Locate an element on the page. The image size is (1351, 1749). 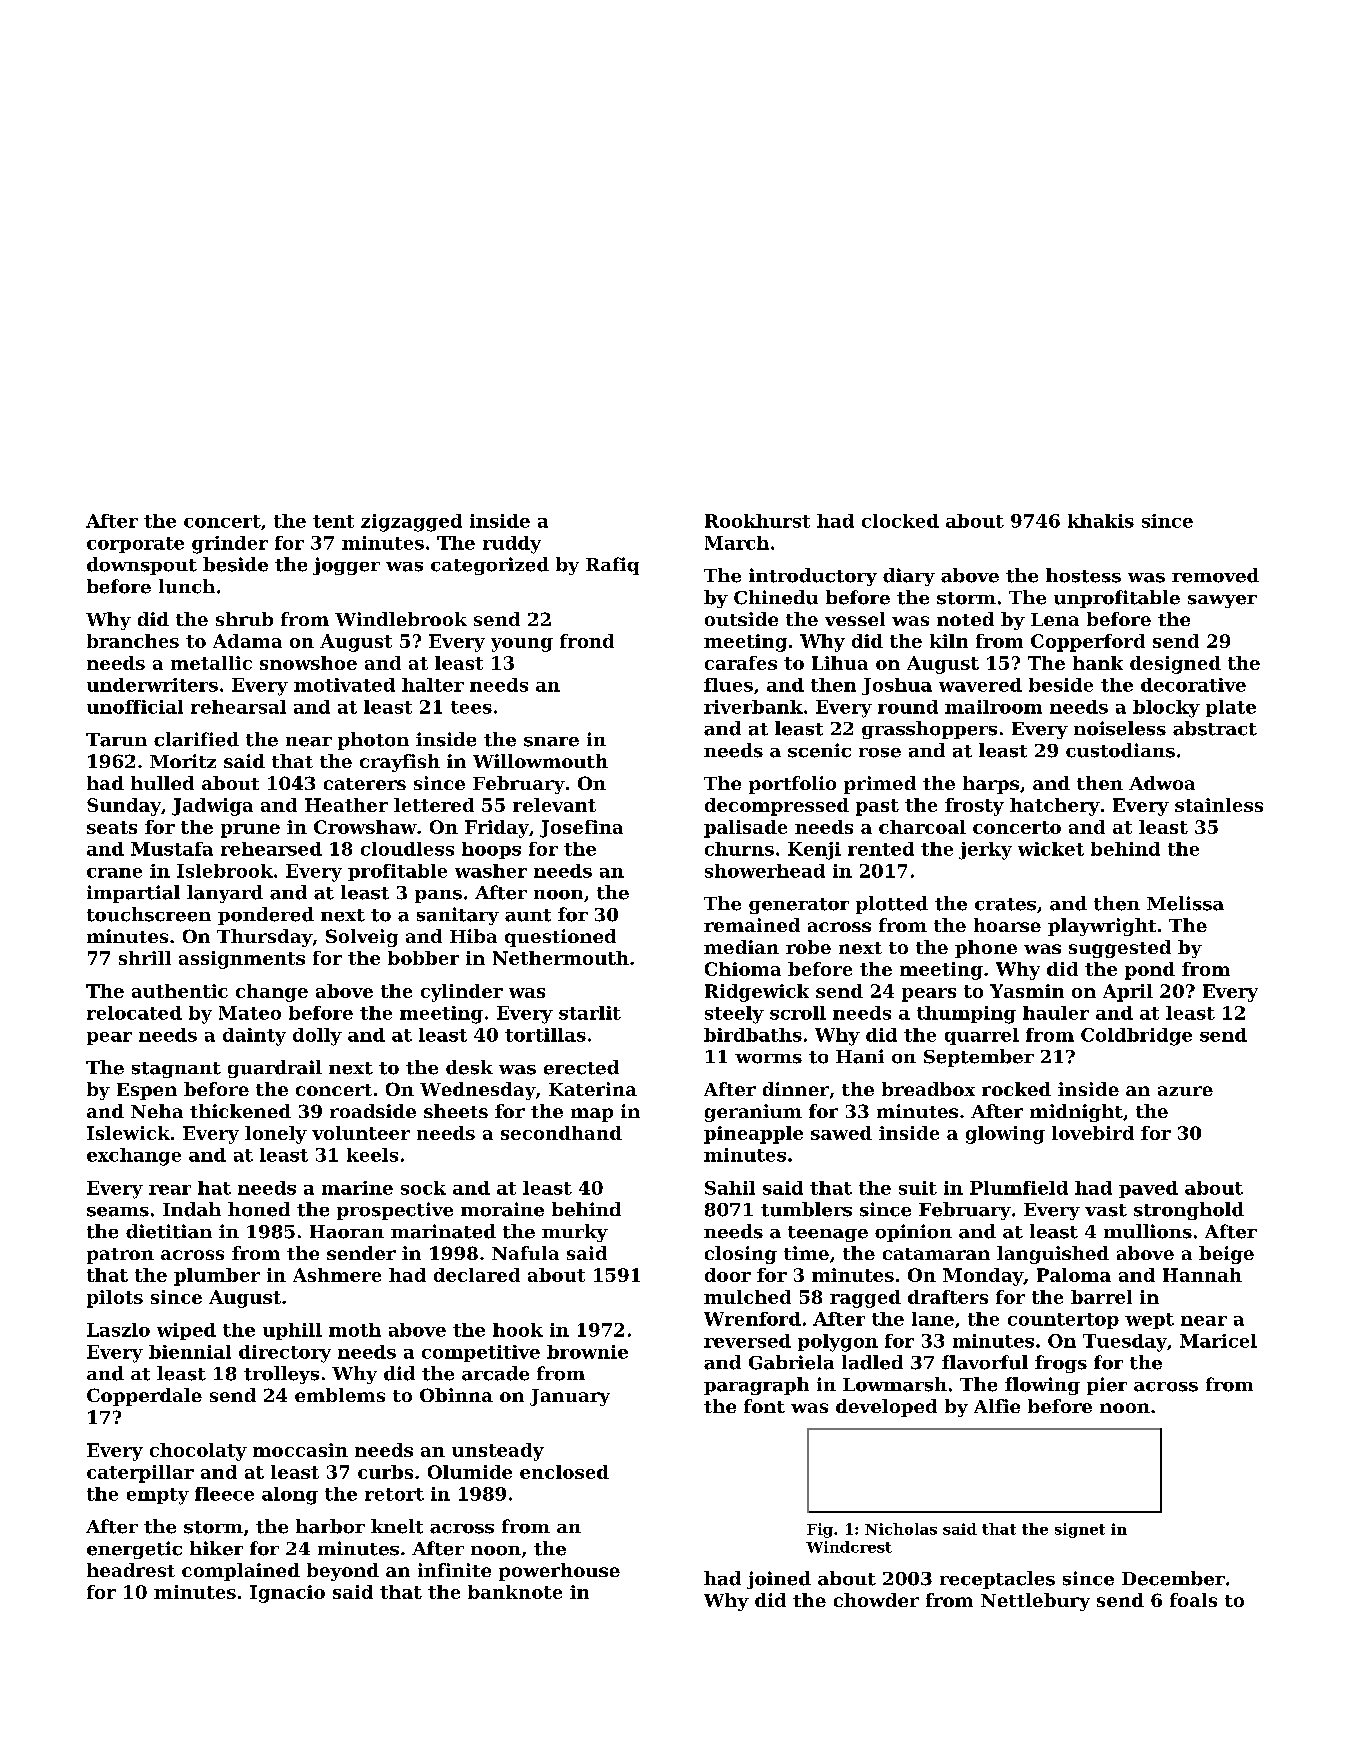
banknote is located at coordinates (515, 1592).
